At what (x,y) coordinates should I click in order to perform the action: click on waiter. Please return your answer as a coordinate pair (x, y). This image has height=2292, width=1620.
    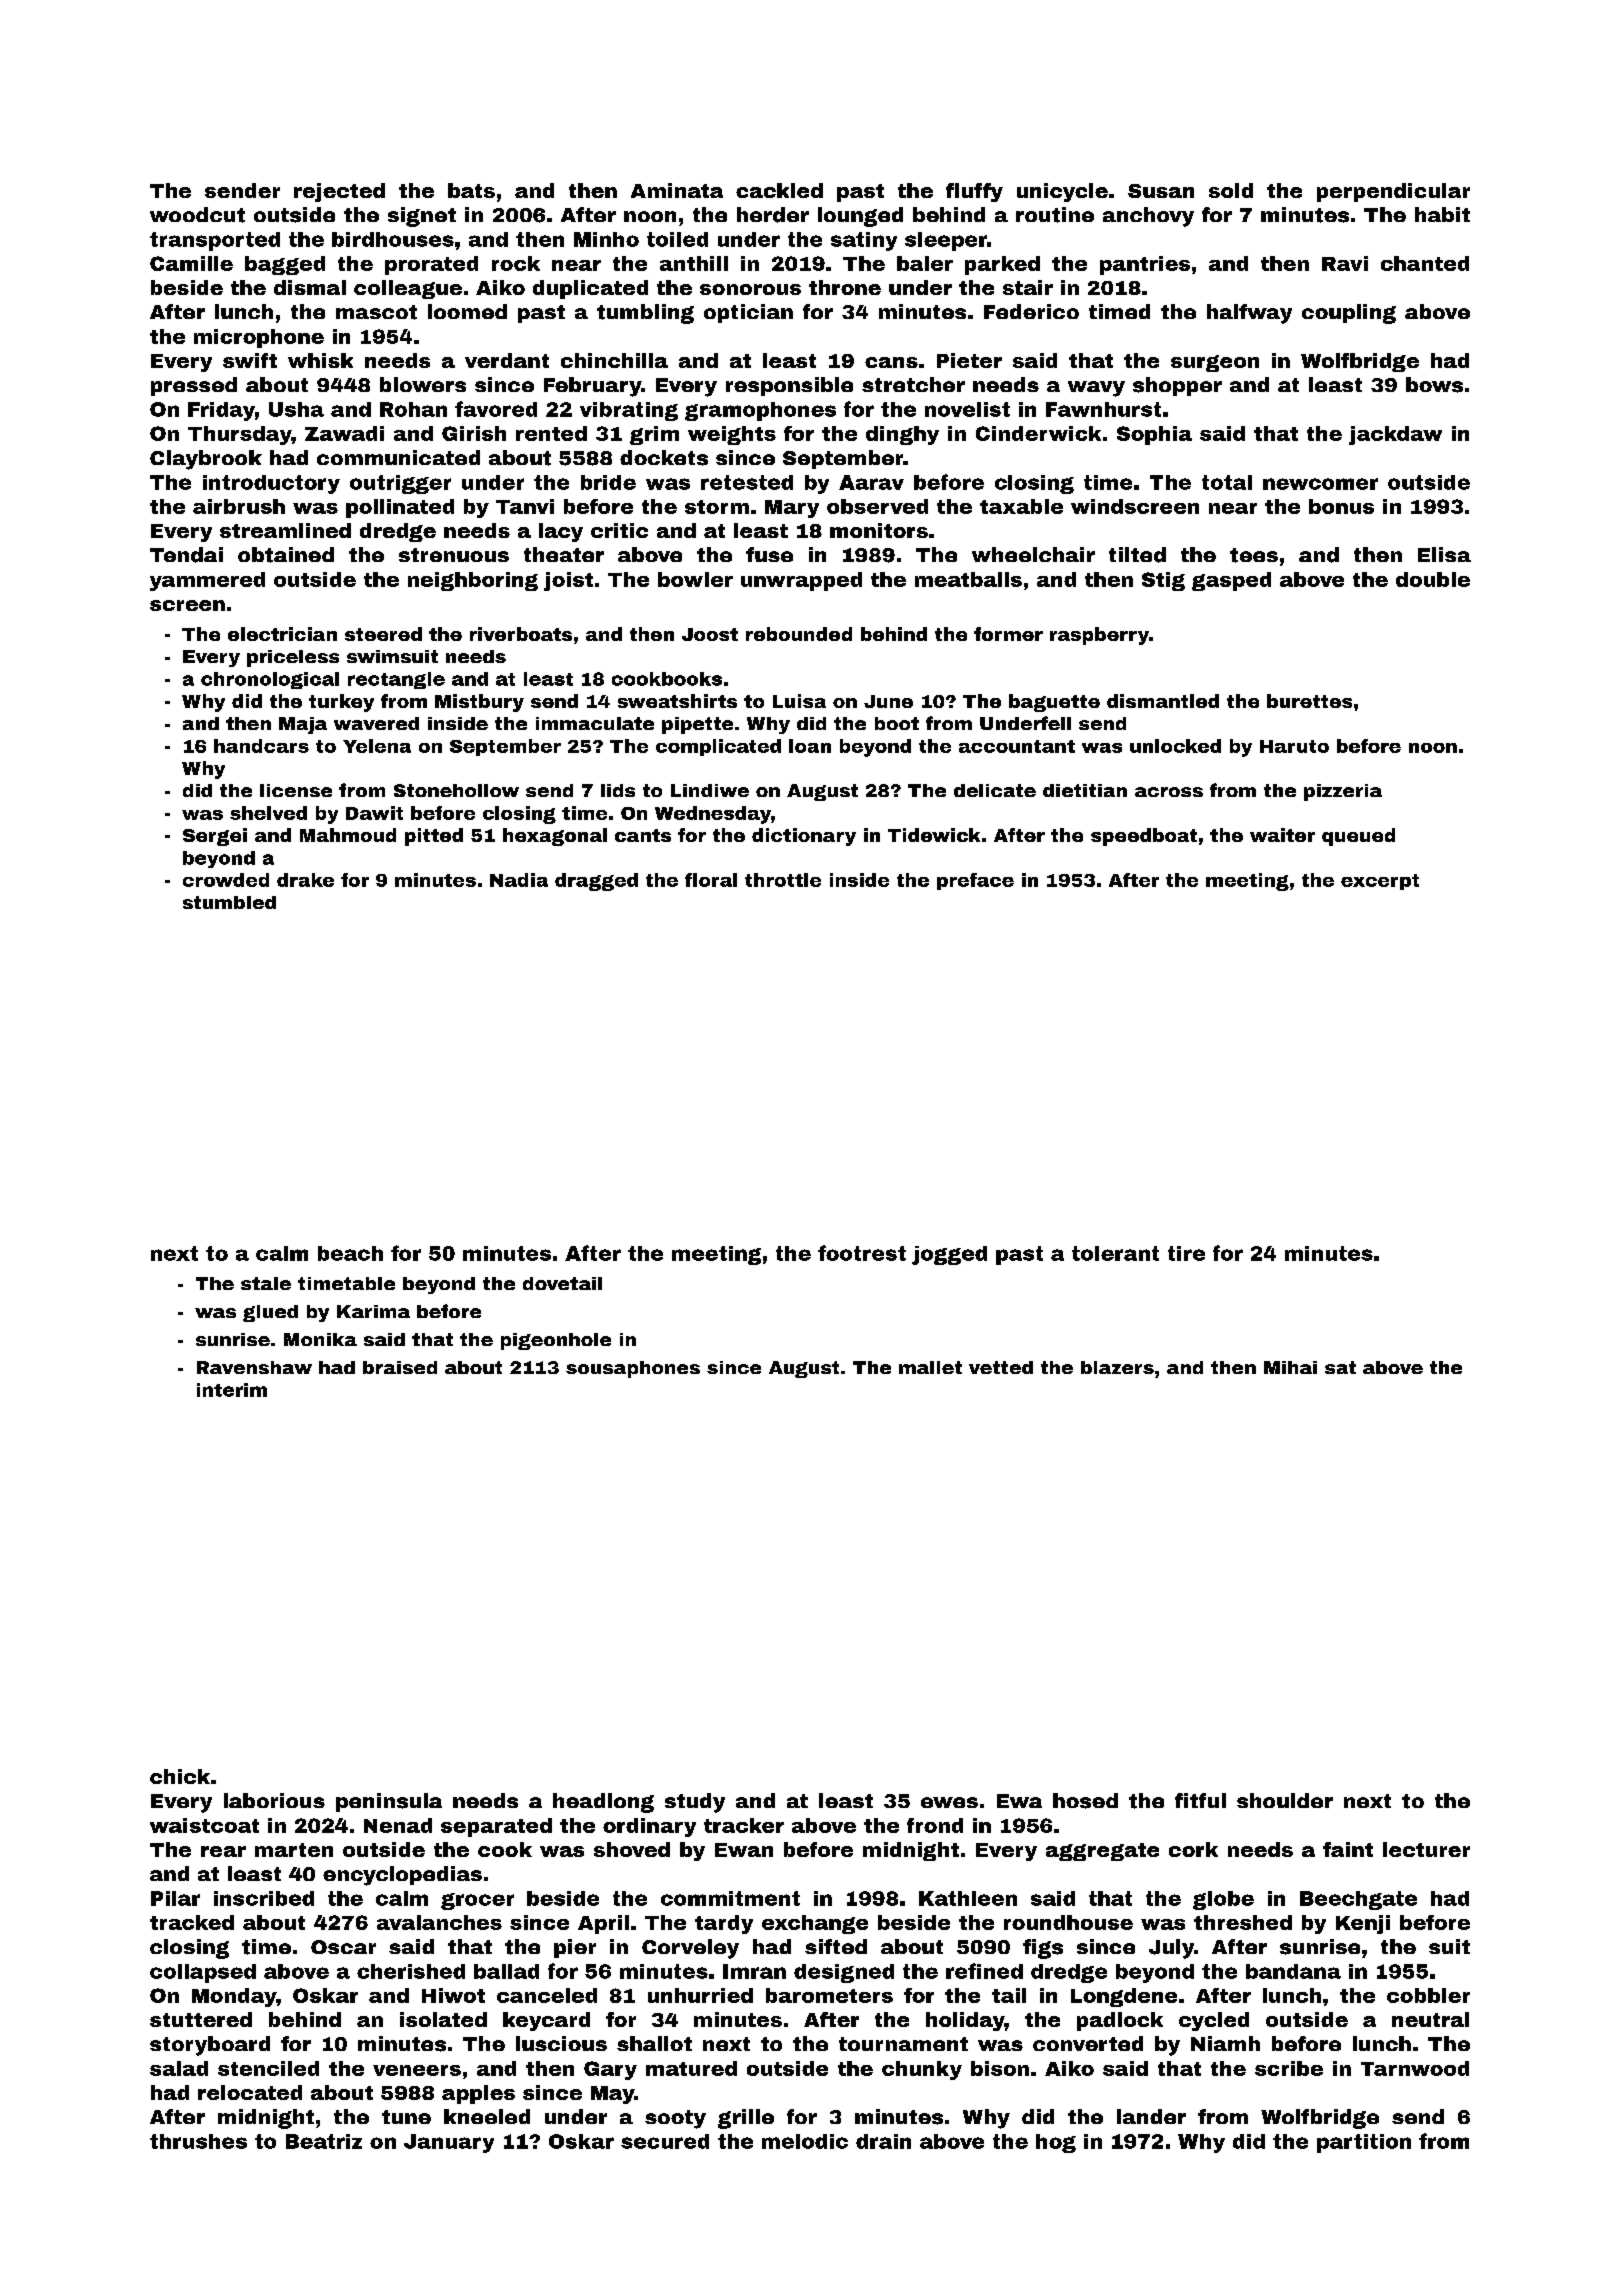
    Looking at the image, I should click on (1282, 835).
